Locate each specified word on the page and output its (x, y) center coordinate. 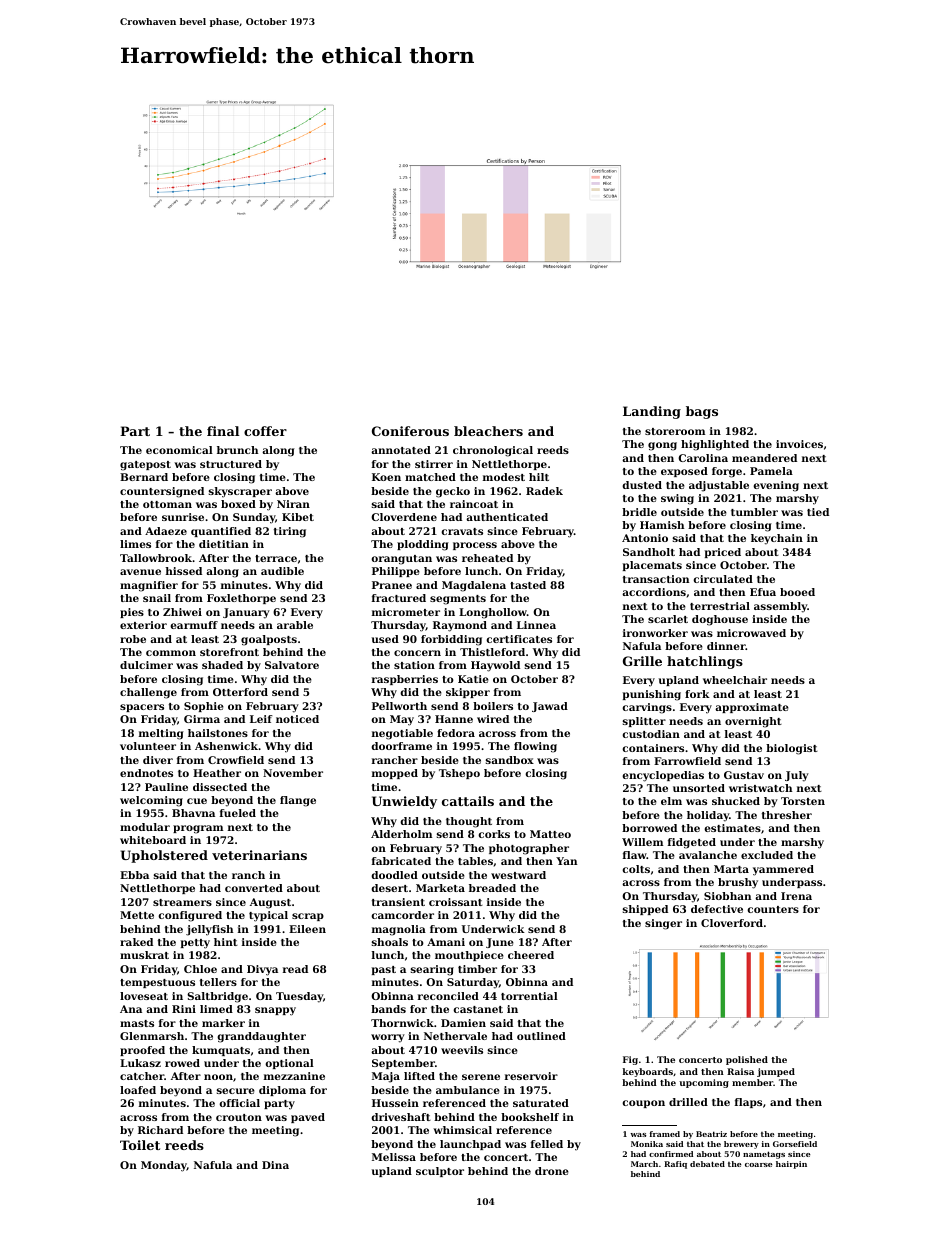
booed (797, 592)
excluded (767, 855)
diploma (282, 1091)
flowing (535, 747)
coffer (265, 431)
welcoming (151, 801)
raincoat (474, 504)
